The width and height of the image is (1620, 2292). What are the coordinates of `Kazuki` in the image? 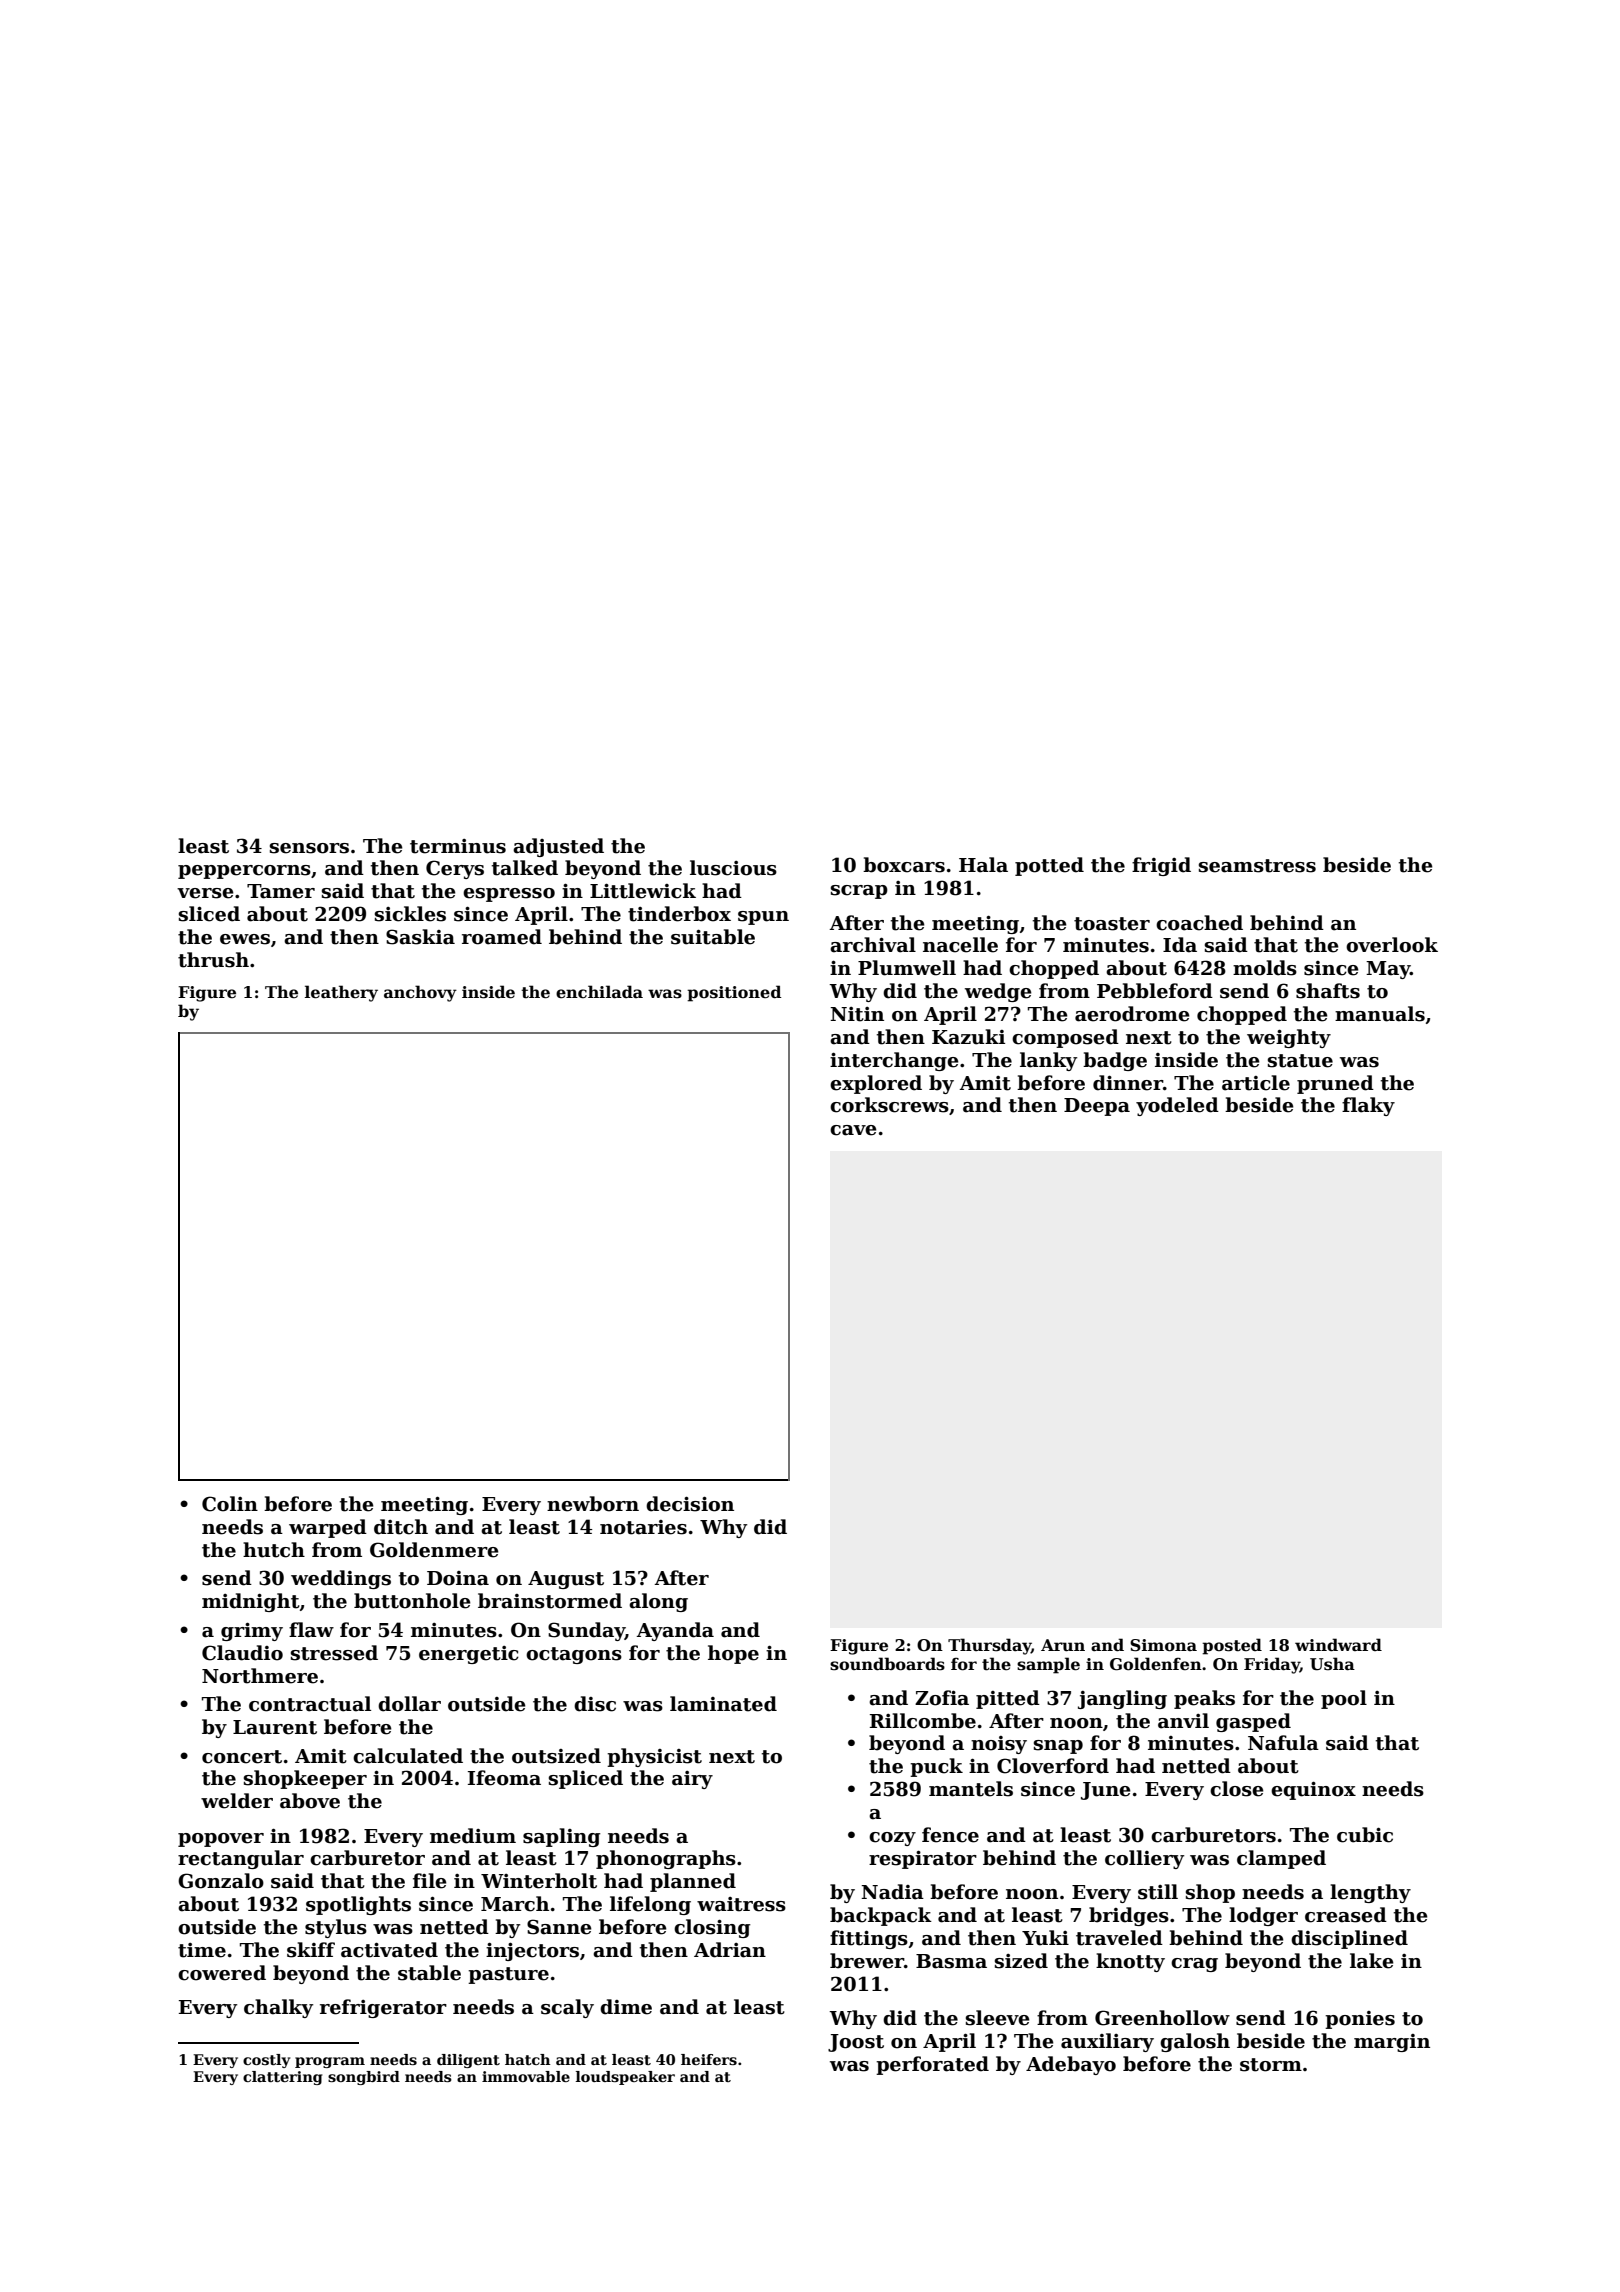 It's located at (968, 1037).
